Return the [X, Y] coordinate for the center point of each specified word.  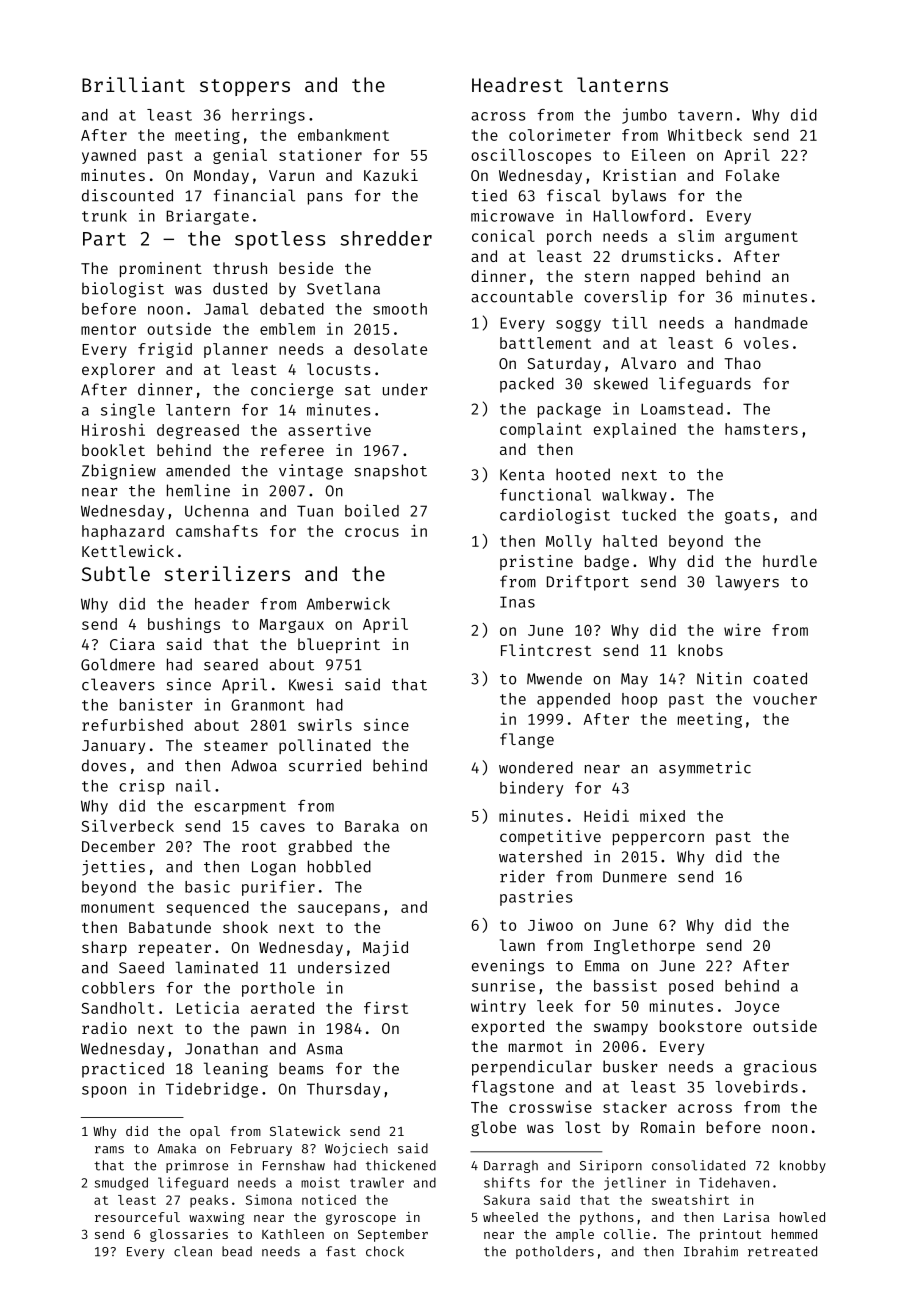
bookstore [701, 1026]
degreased [198, 431]
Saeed [141, 967]
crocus [372, 532]
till [629, 322]
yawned [109, 156]
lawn [517, 945]
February [261, 1149]
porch [569, 237]
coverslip [625, 298]
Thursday [343, 1090]
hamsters [761, 429]
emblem [287, 329]
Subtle [116, 573]
